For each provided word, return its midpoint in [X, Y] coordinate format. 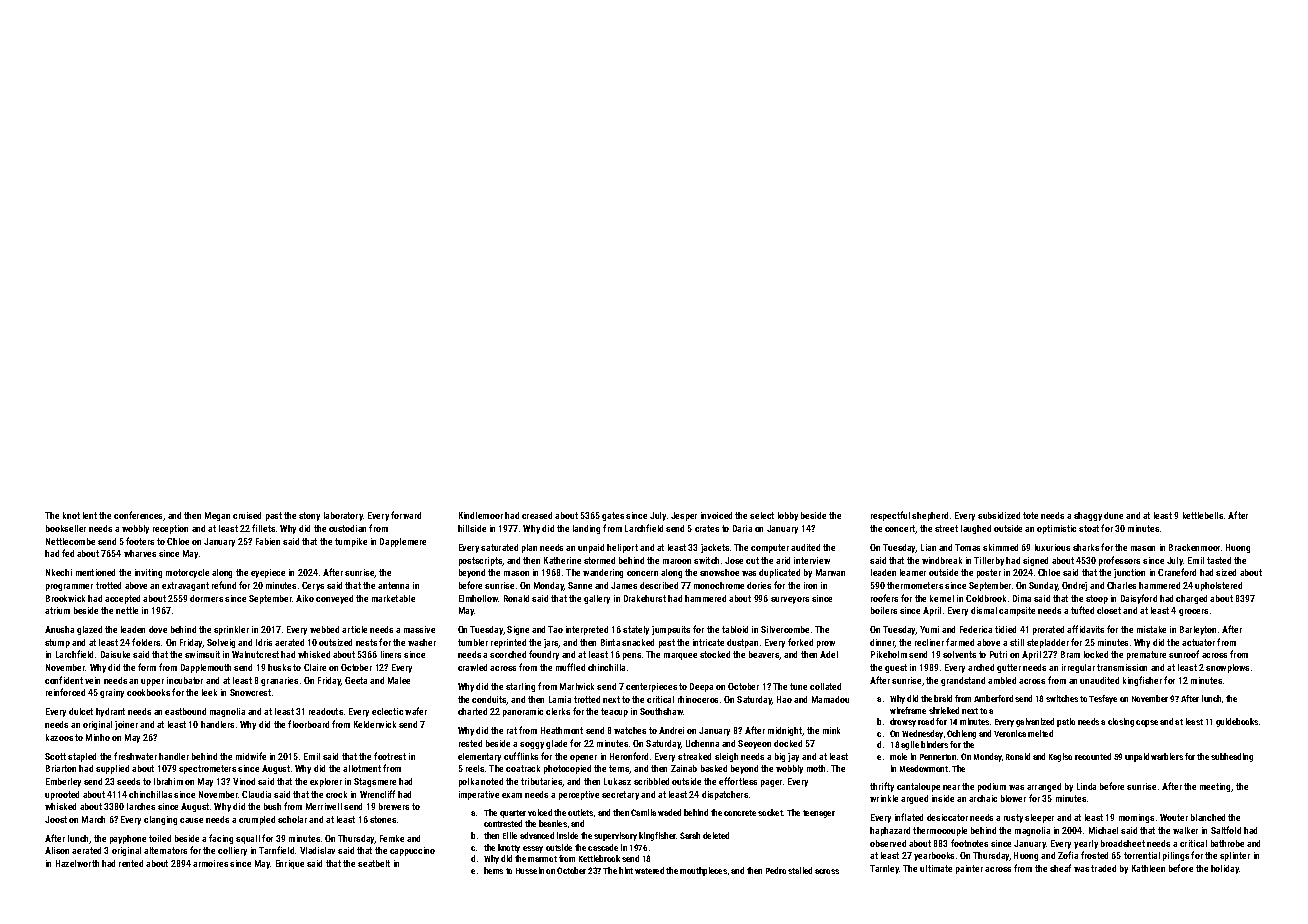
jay [793, 757]
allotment [362, 768]
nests [366, 642]
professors [1119, 561]
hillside [472, 528]
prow [826, 644]
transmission [1122, 667]
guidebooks [1237, 722]
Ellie [510, 835]
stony [309, 516]
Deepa [701, 687]
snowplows [1227, 668]
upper [152, 682]
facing [221, 839]
